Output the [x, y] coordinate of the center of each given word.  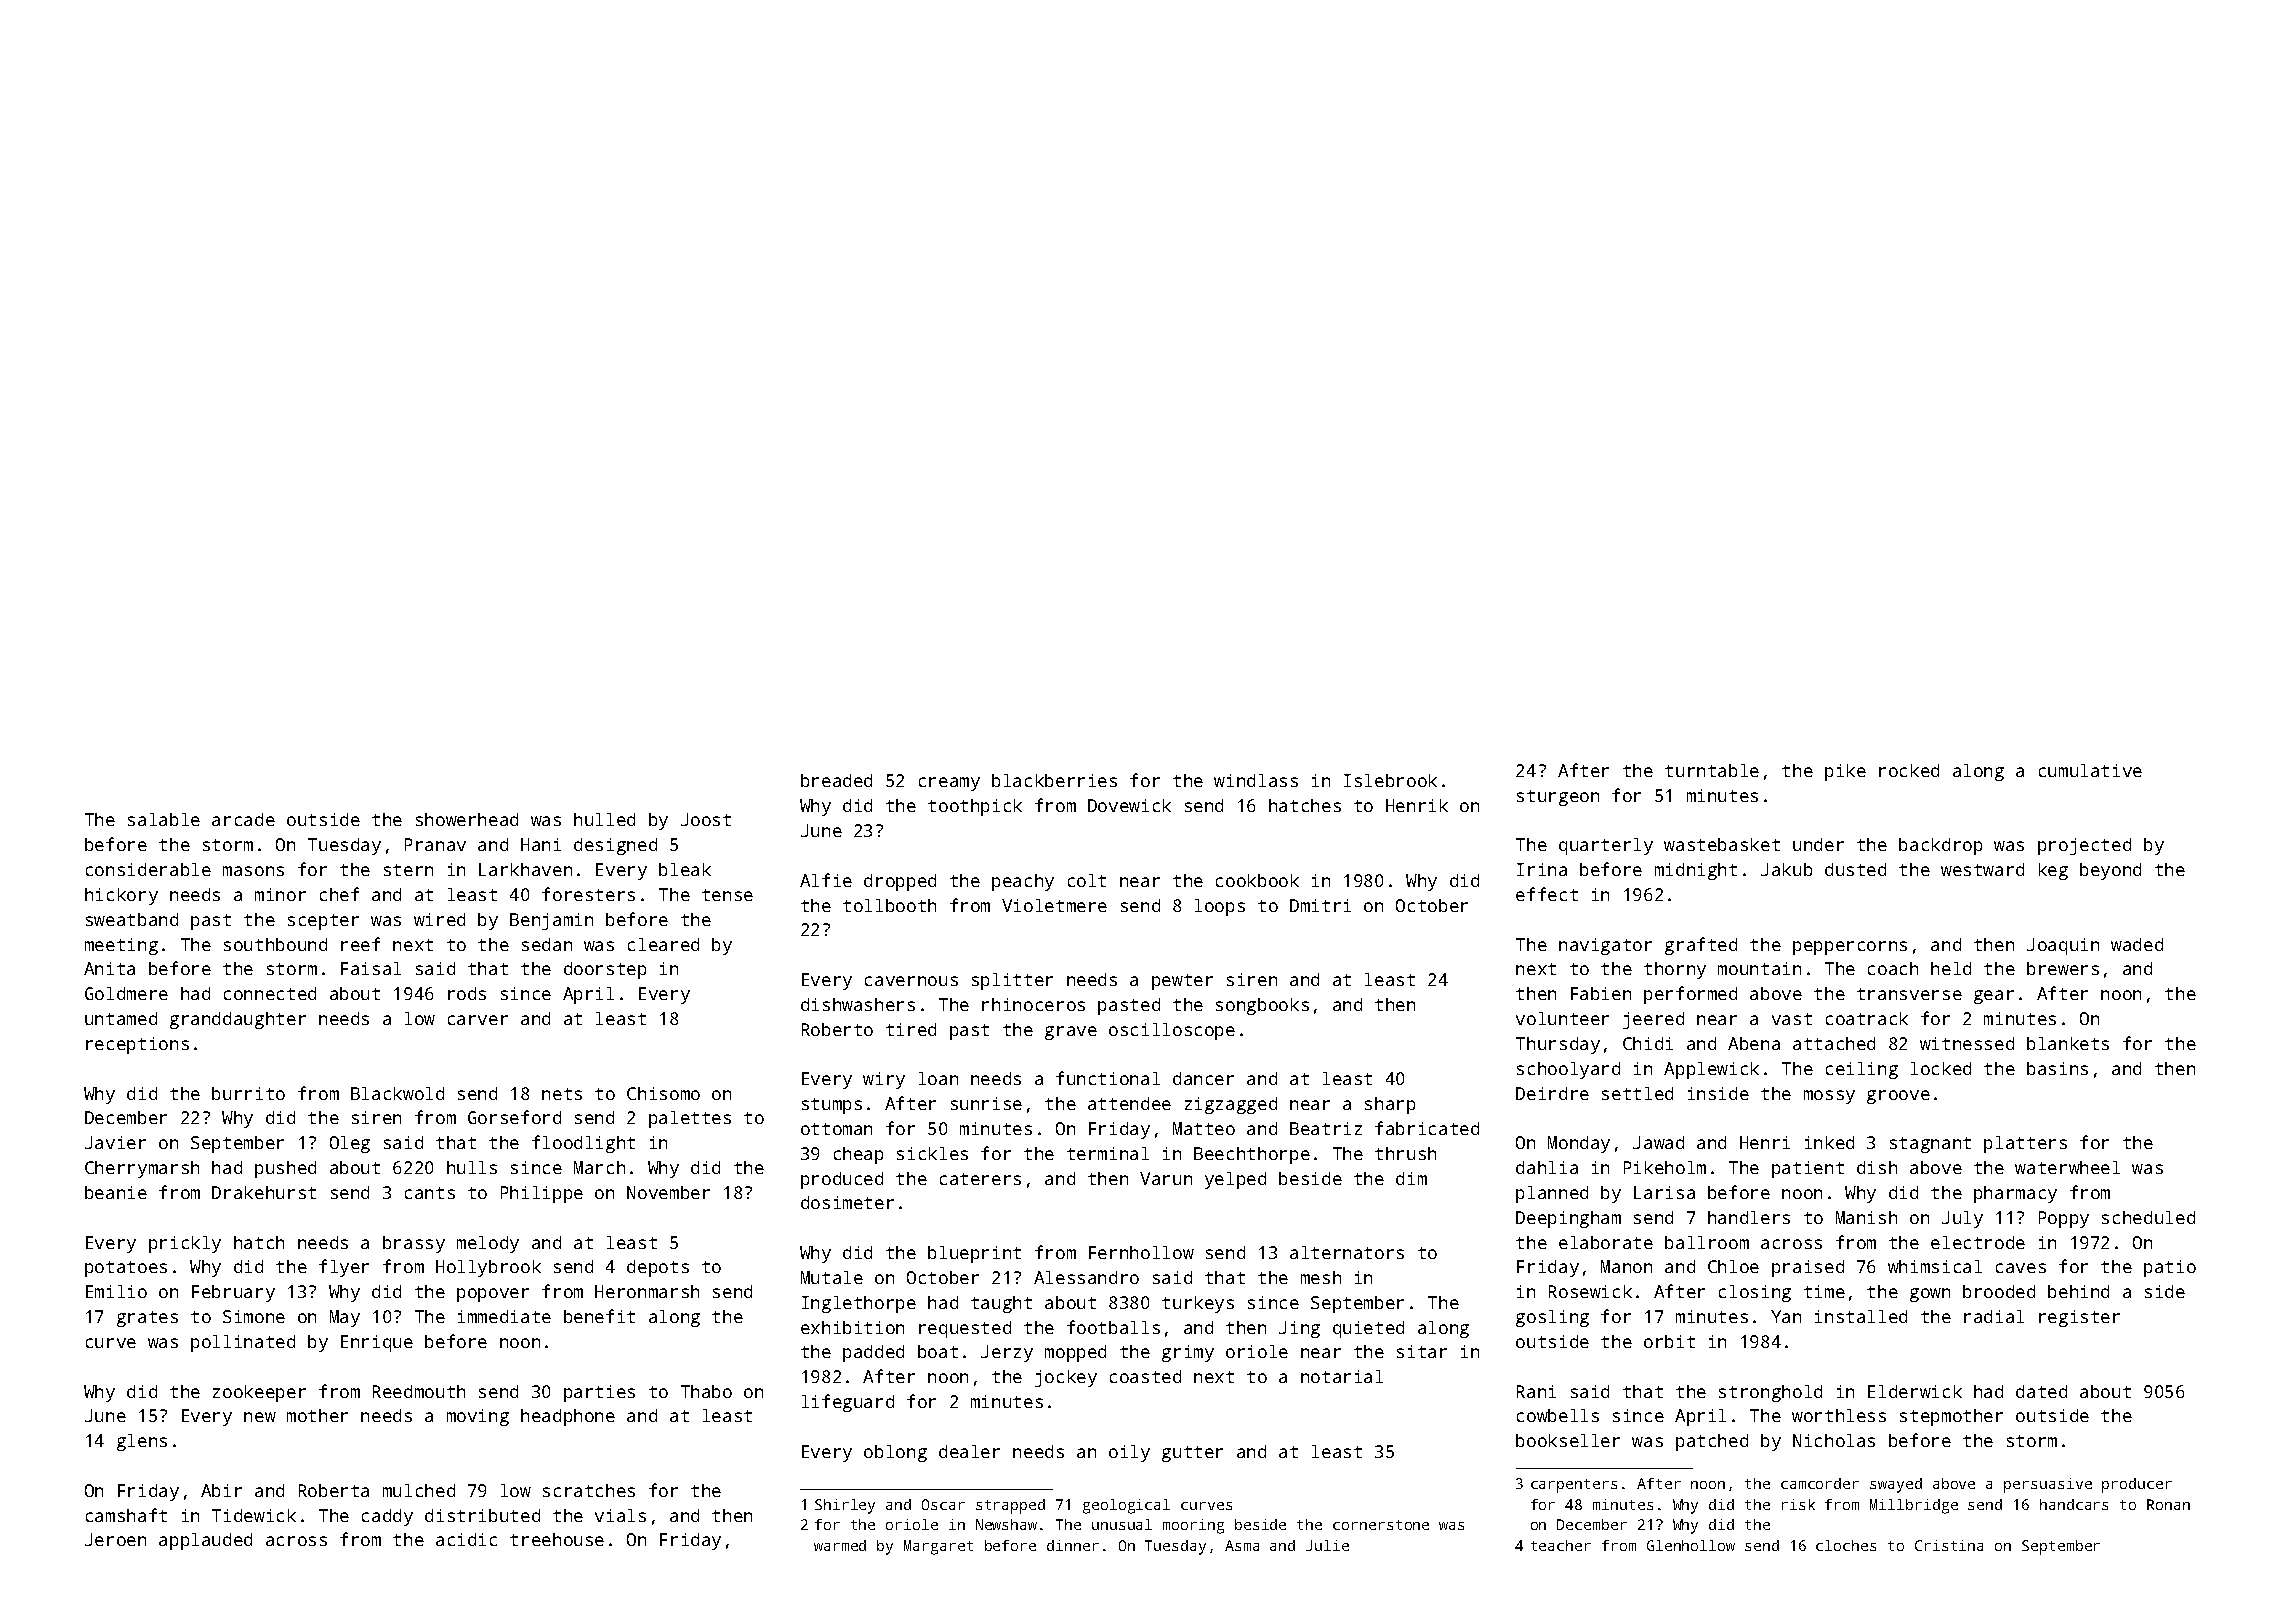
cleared [663, 944]
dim [1411, 1178]
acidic [466, 1539]
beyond [2110, 871]
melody [488, 1244]
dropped [900, 882]
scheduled [2148, 1217]
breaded [836, 780]
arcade [243, 819]
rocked [1909, 770]
